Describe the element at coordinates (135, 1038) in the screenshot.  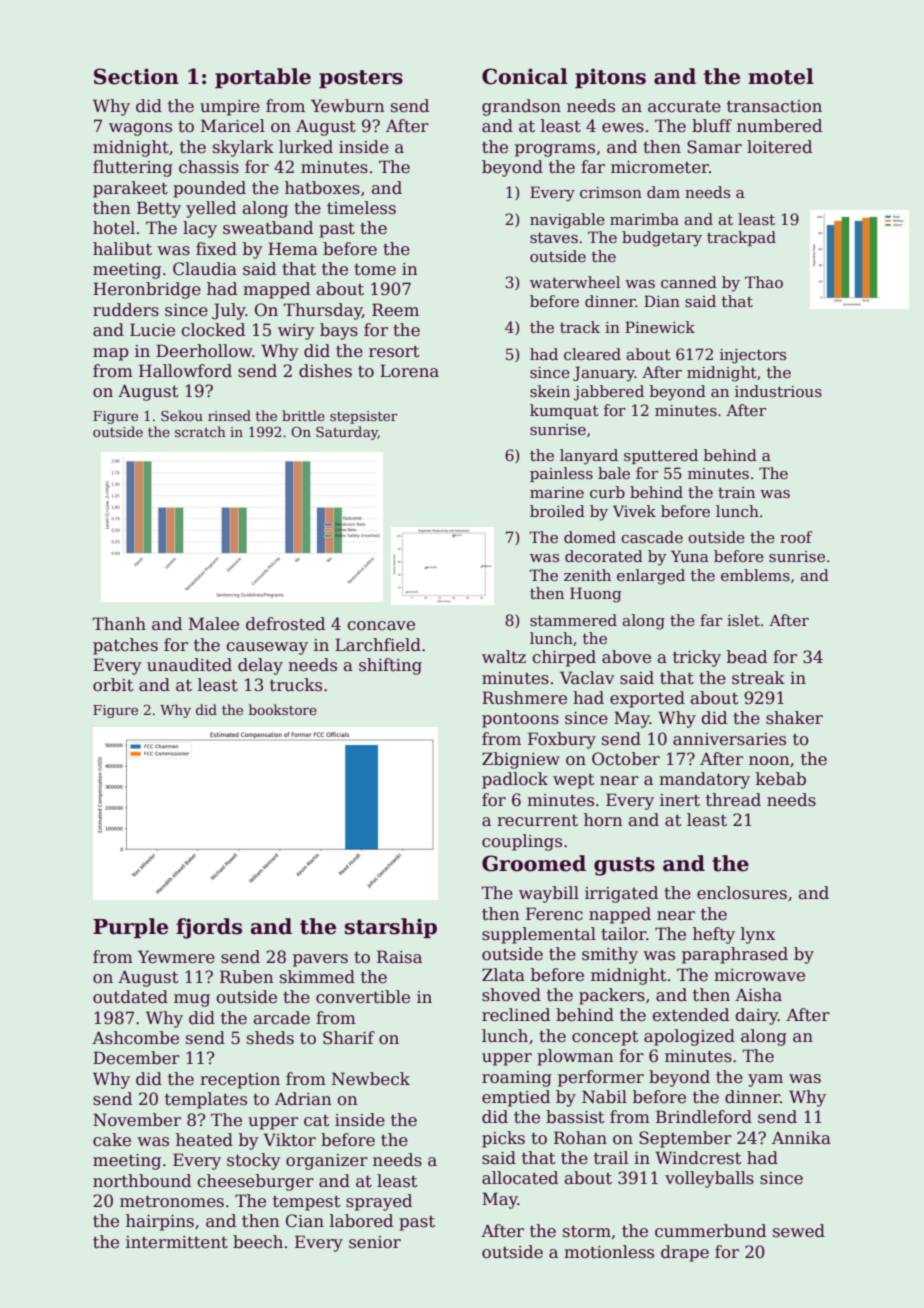
I see `Ashcombe` at that location.
